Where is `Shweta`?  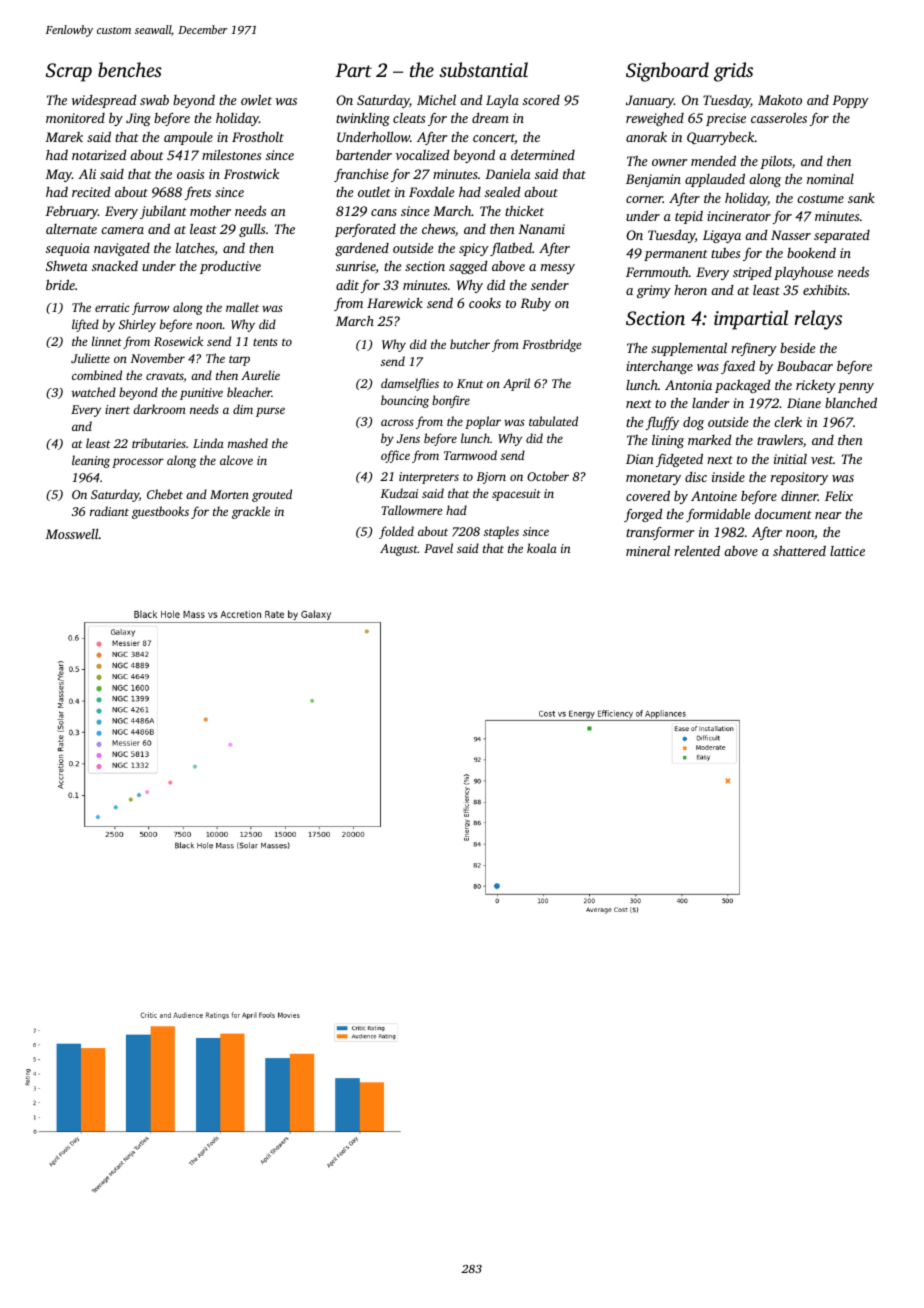
Shweta is located at coordinates (67, 266).
